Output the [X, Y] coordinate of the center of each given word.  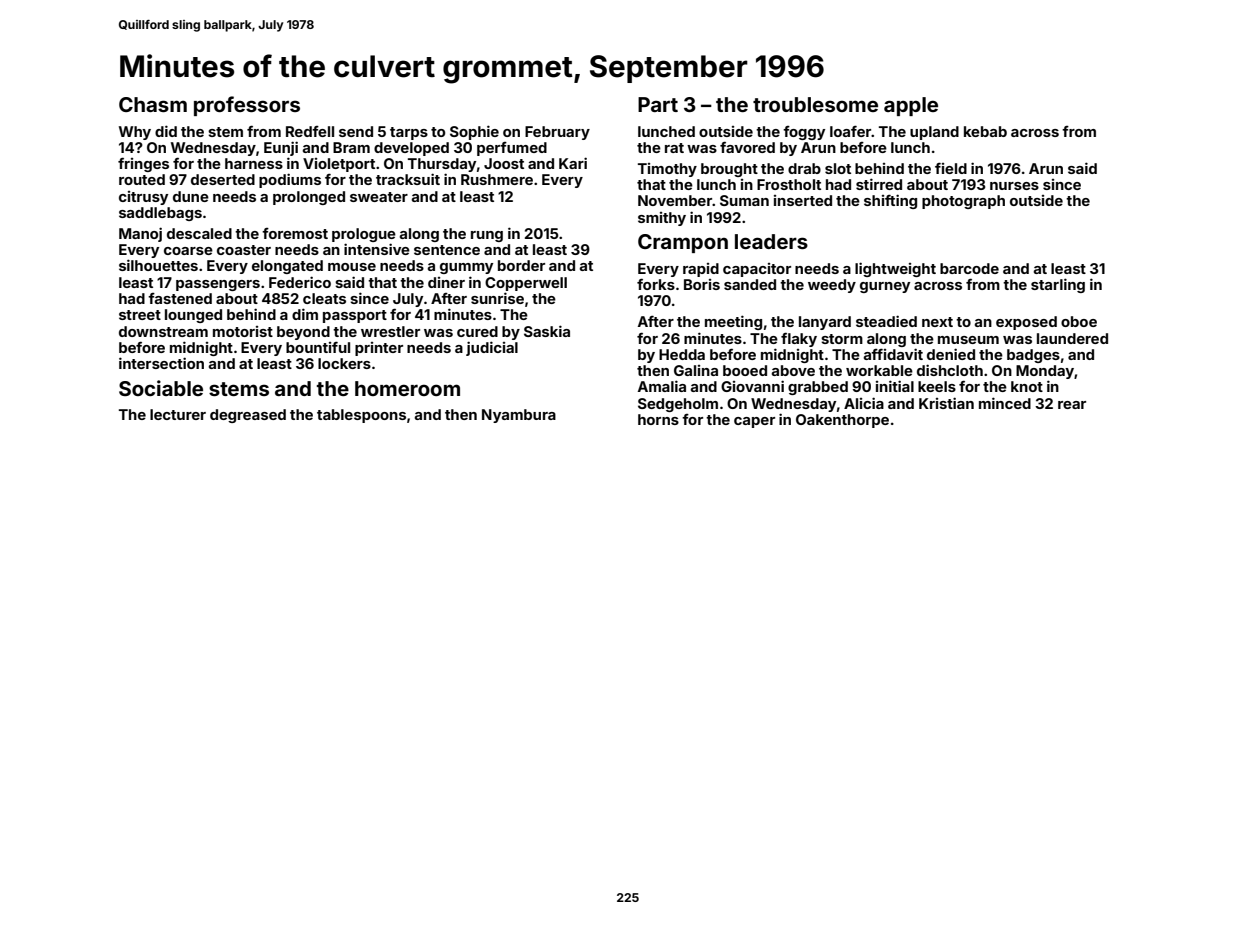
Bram [351, 147]
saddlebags [160, 214]
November [675, 200]
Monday [1045, 372]
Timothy [667, 170]
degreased [248, 416]
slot [838, 168]
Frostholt [789, 184]
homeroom [407, 388]
